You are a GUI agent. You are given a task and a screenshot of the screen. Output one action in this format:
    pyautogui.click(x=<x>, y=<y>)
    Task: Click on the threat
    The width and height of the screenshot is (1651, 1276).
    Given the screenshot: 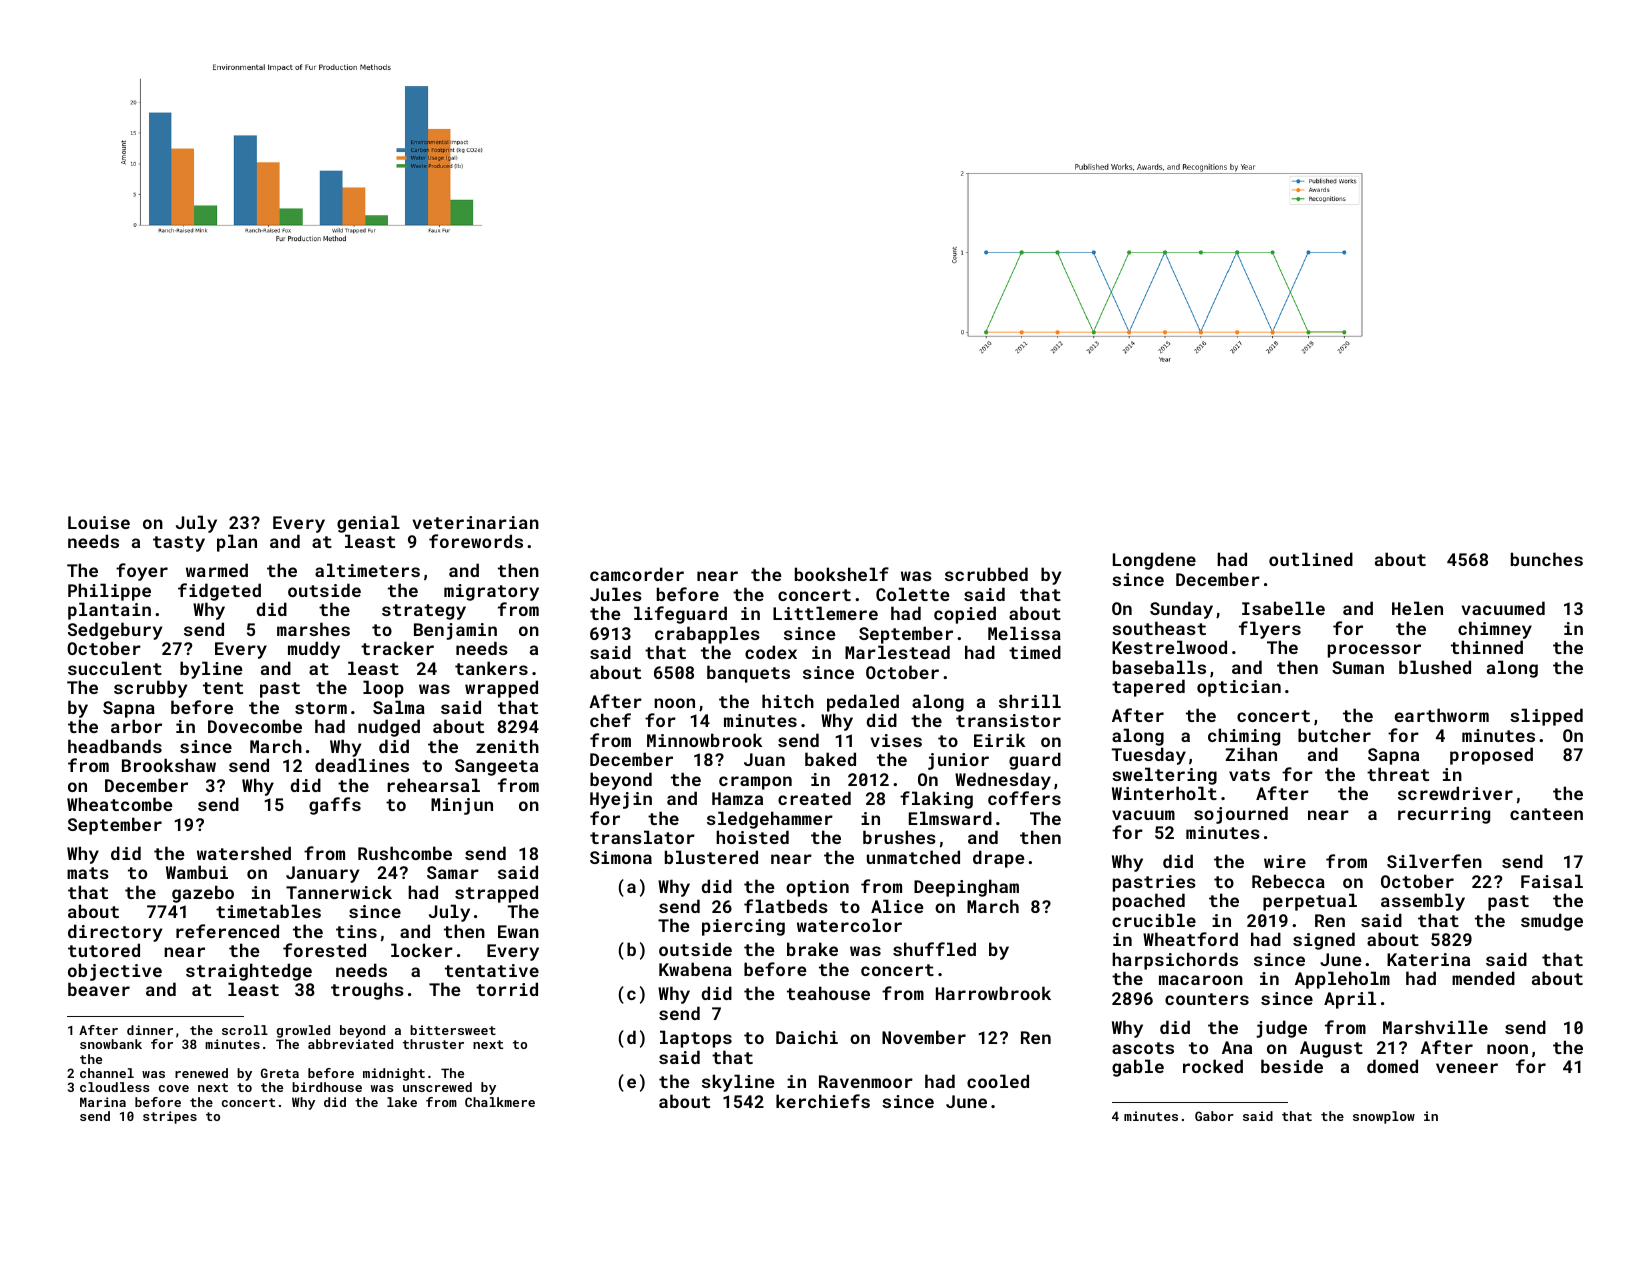 What is the action you would take?
    pyautogui.click(x=1398, y=774)
